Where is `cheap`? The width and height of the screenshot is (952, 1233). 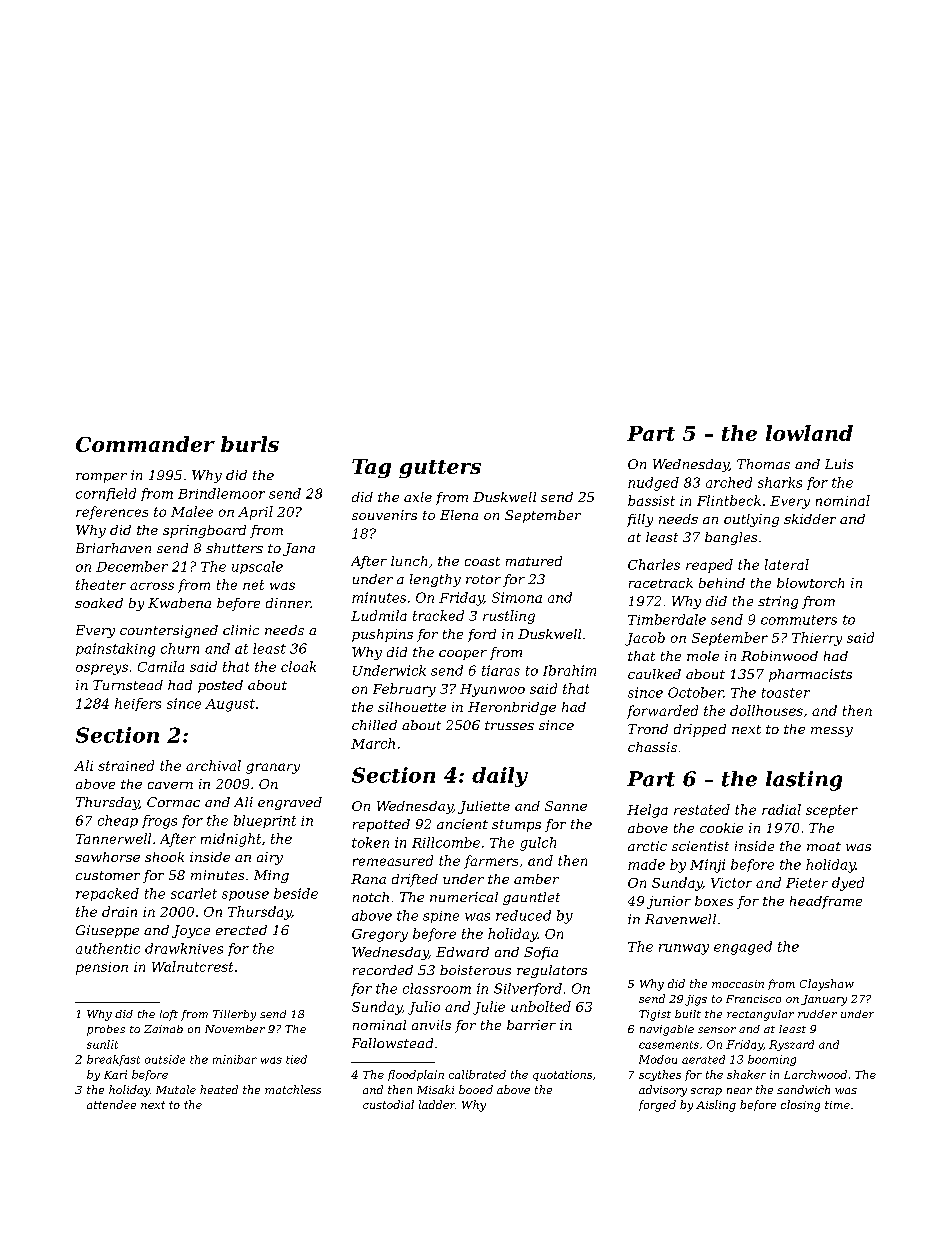
cheap is located at coordinates (118, 821).
